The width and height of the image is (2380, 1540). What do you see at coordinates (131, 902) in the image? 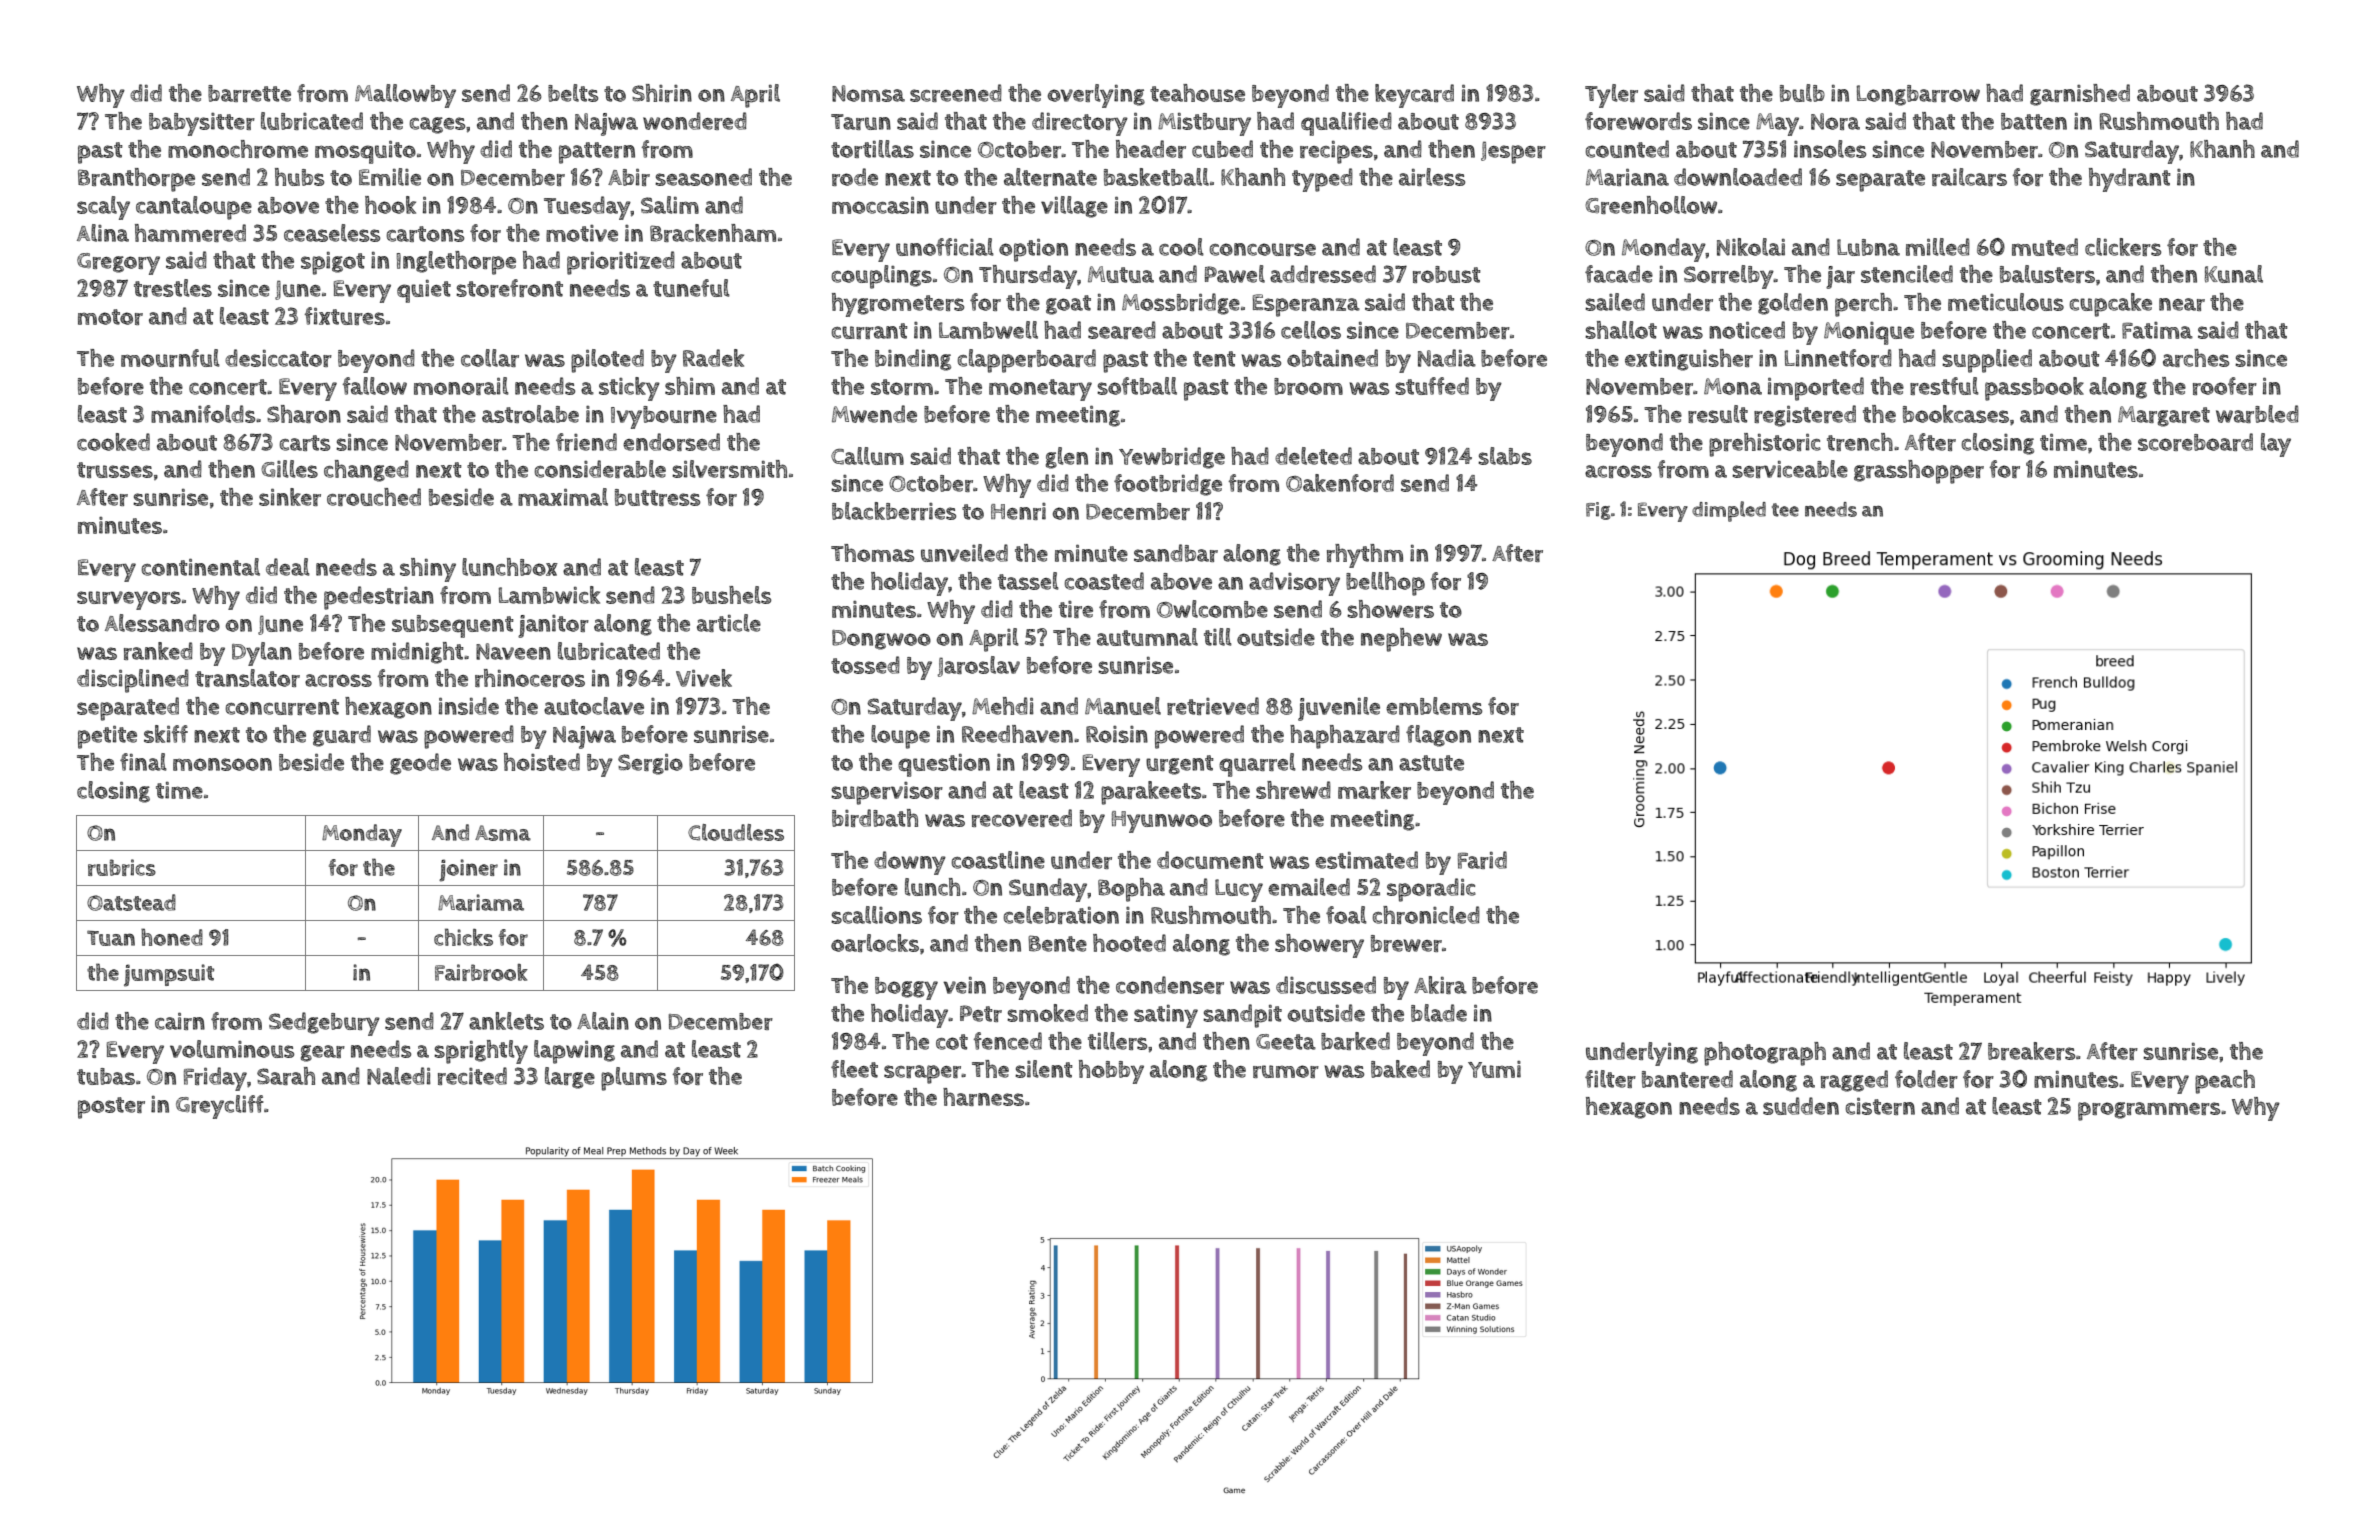
I see `Oatstead` at bounding box center [131, 902].
